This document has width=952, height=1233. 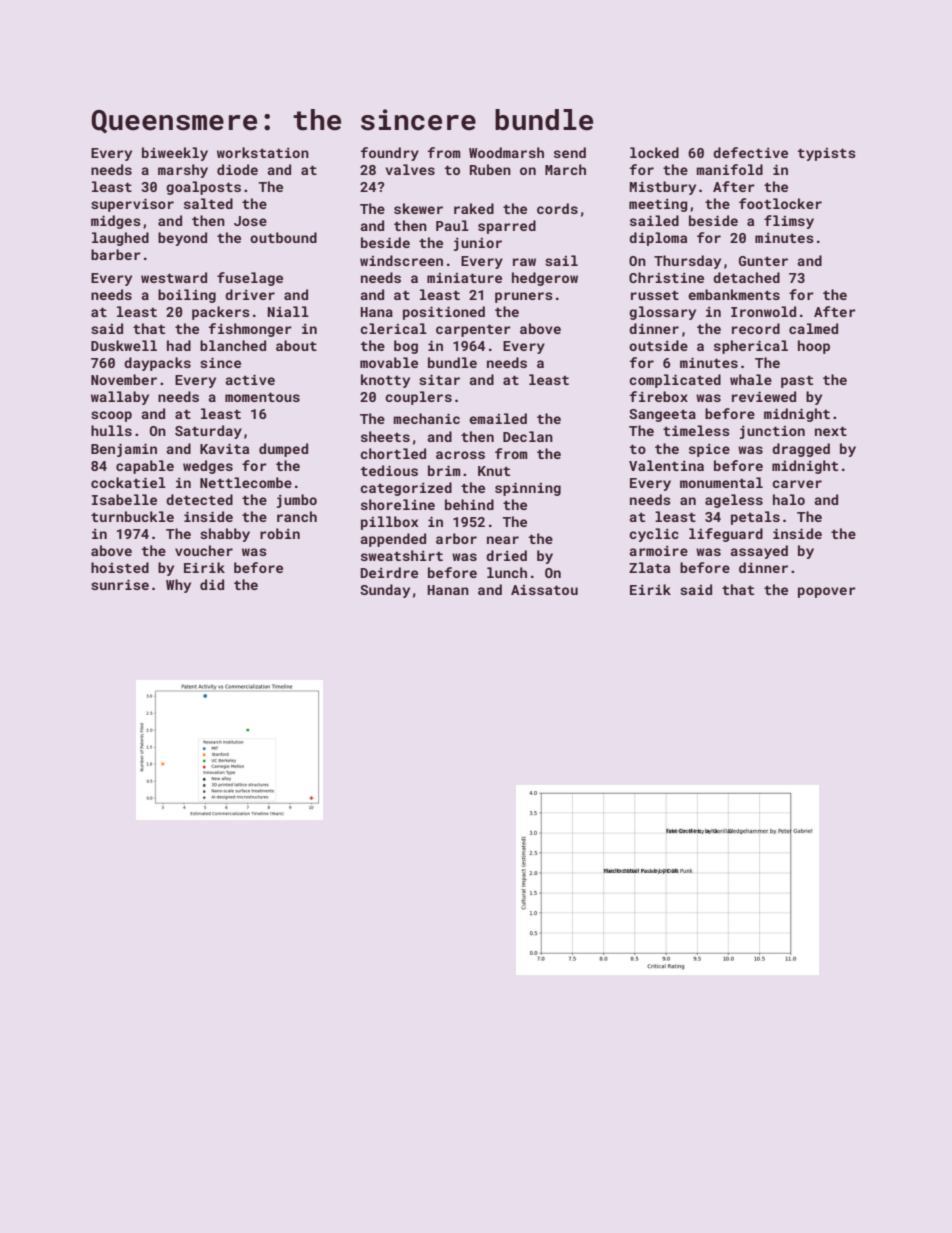 What do you see at coordinates (297, 516) in the document?
I see `ranch` at bounding box center [297, 516].
